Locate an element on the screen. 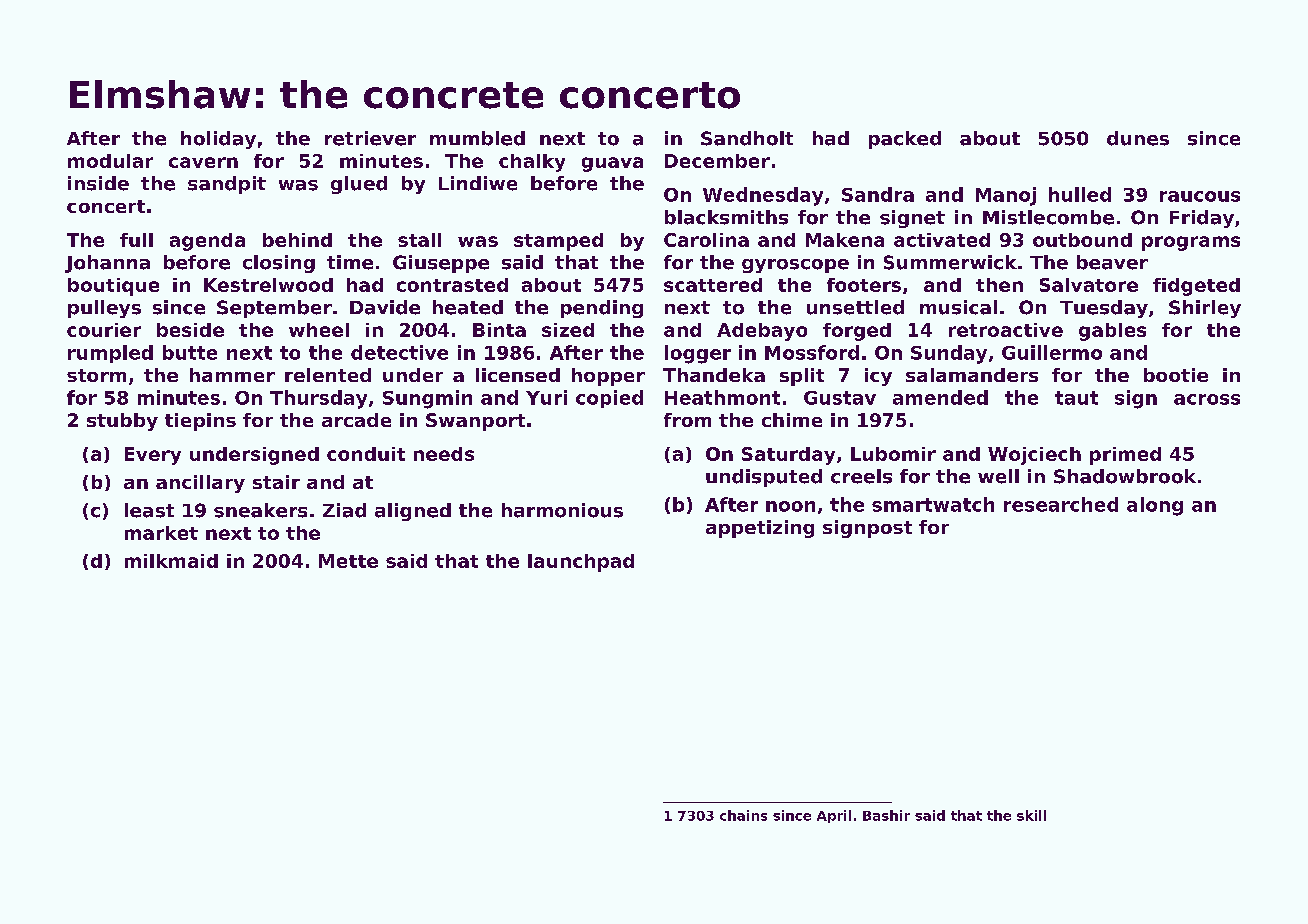  Thursday is located at coordinates (318, 399).
